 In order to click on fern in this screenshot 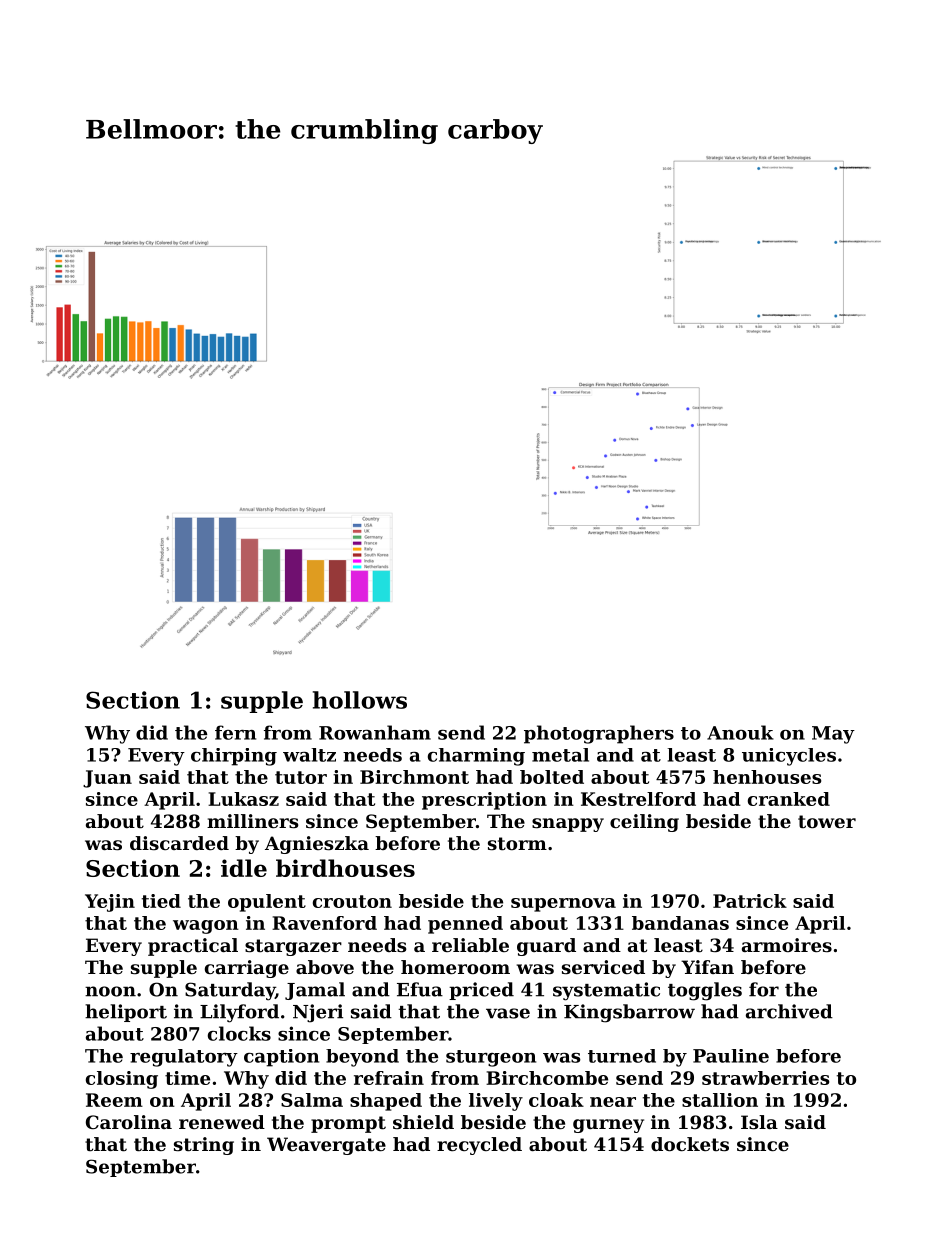, I will do `click(235, 732)`.
